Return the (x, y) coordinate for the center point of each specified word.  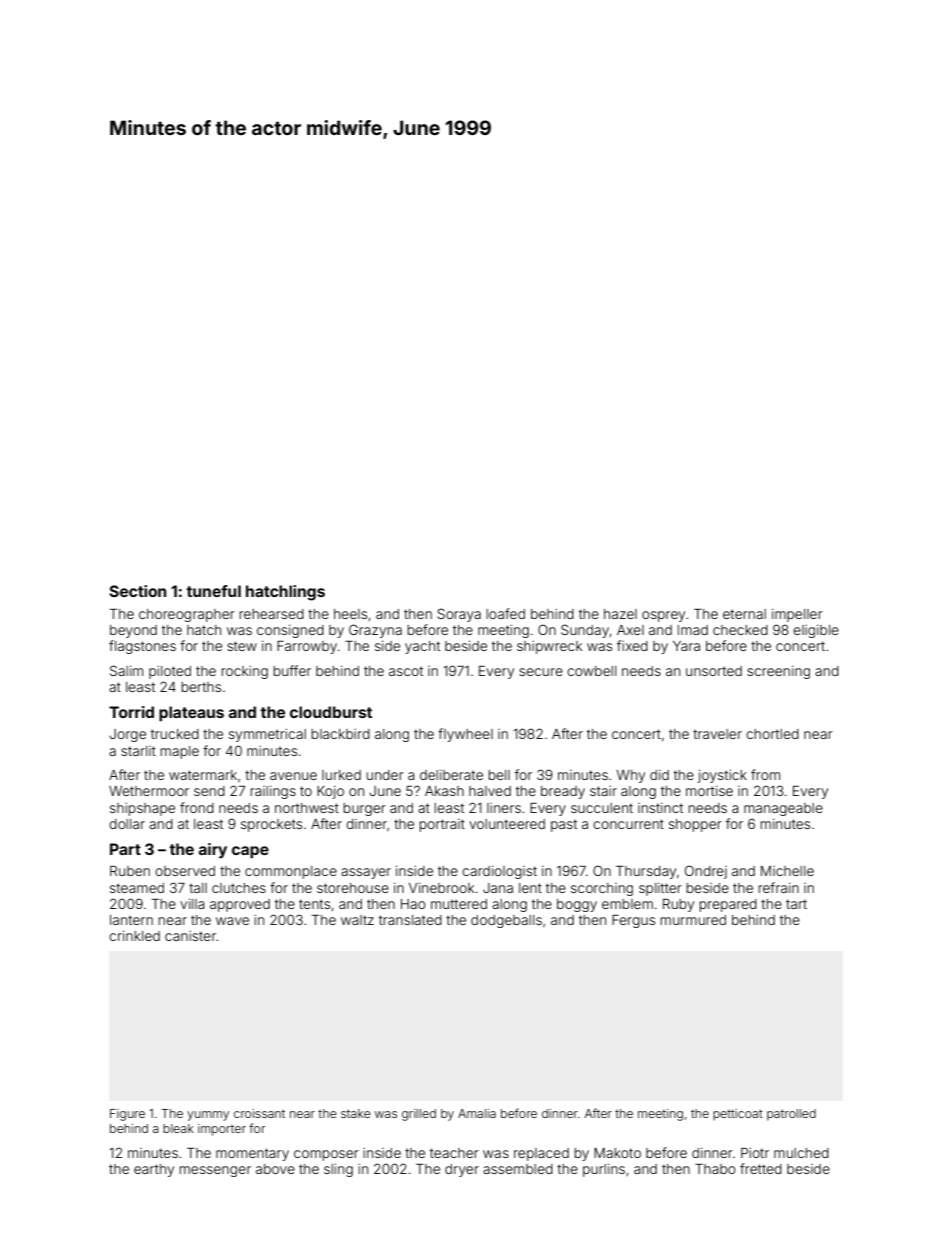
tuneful (213, 591)
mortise (709, 791)
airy (213, 851)
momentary (252, 1154)
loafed (505, 613)
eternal (744, 614)
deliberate (451, 775)
